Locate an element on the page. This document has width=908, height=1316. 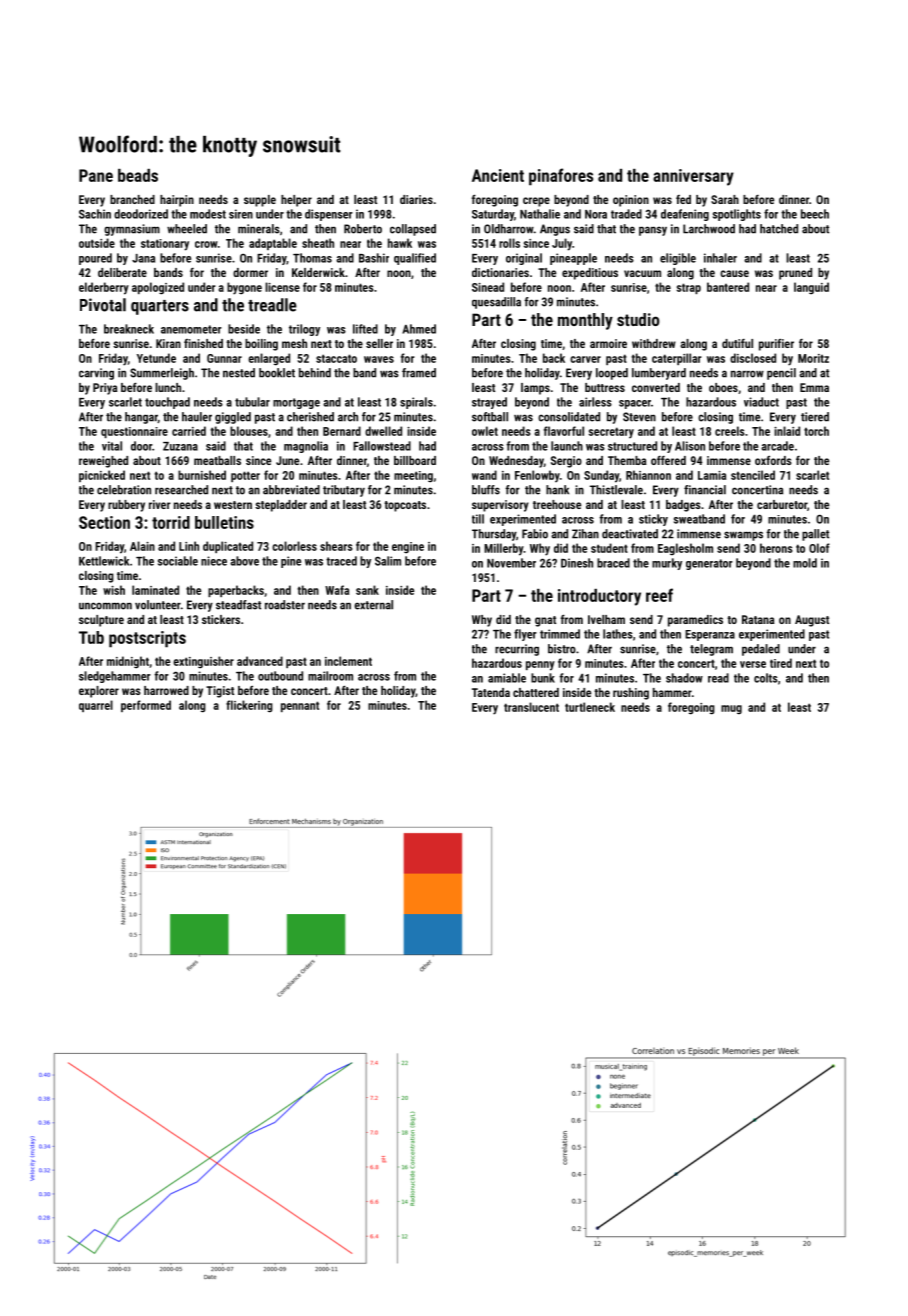
till is located at coordinates (478, 519).
